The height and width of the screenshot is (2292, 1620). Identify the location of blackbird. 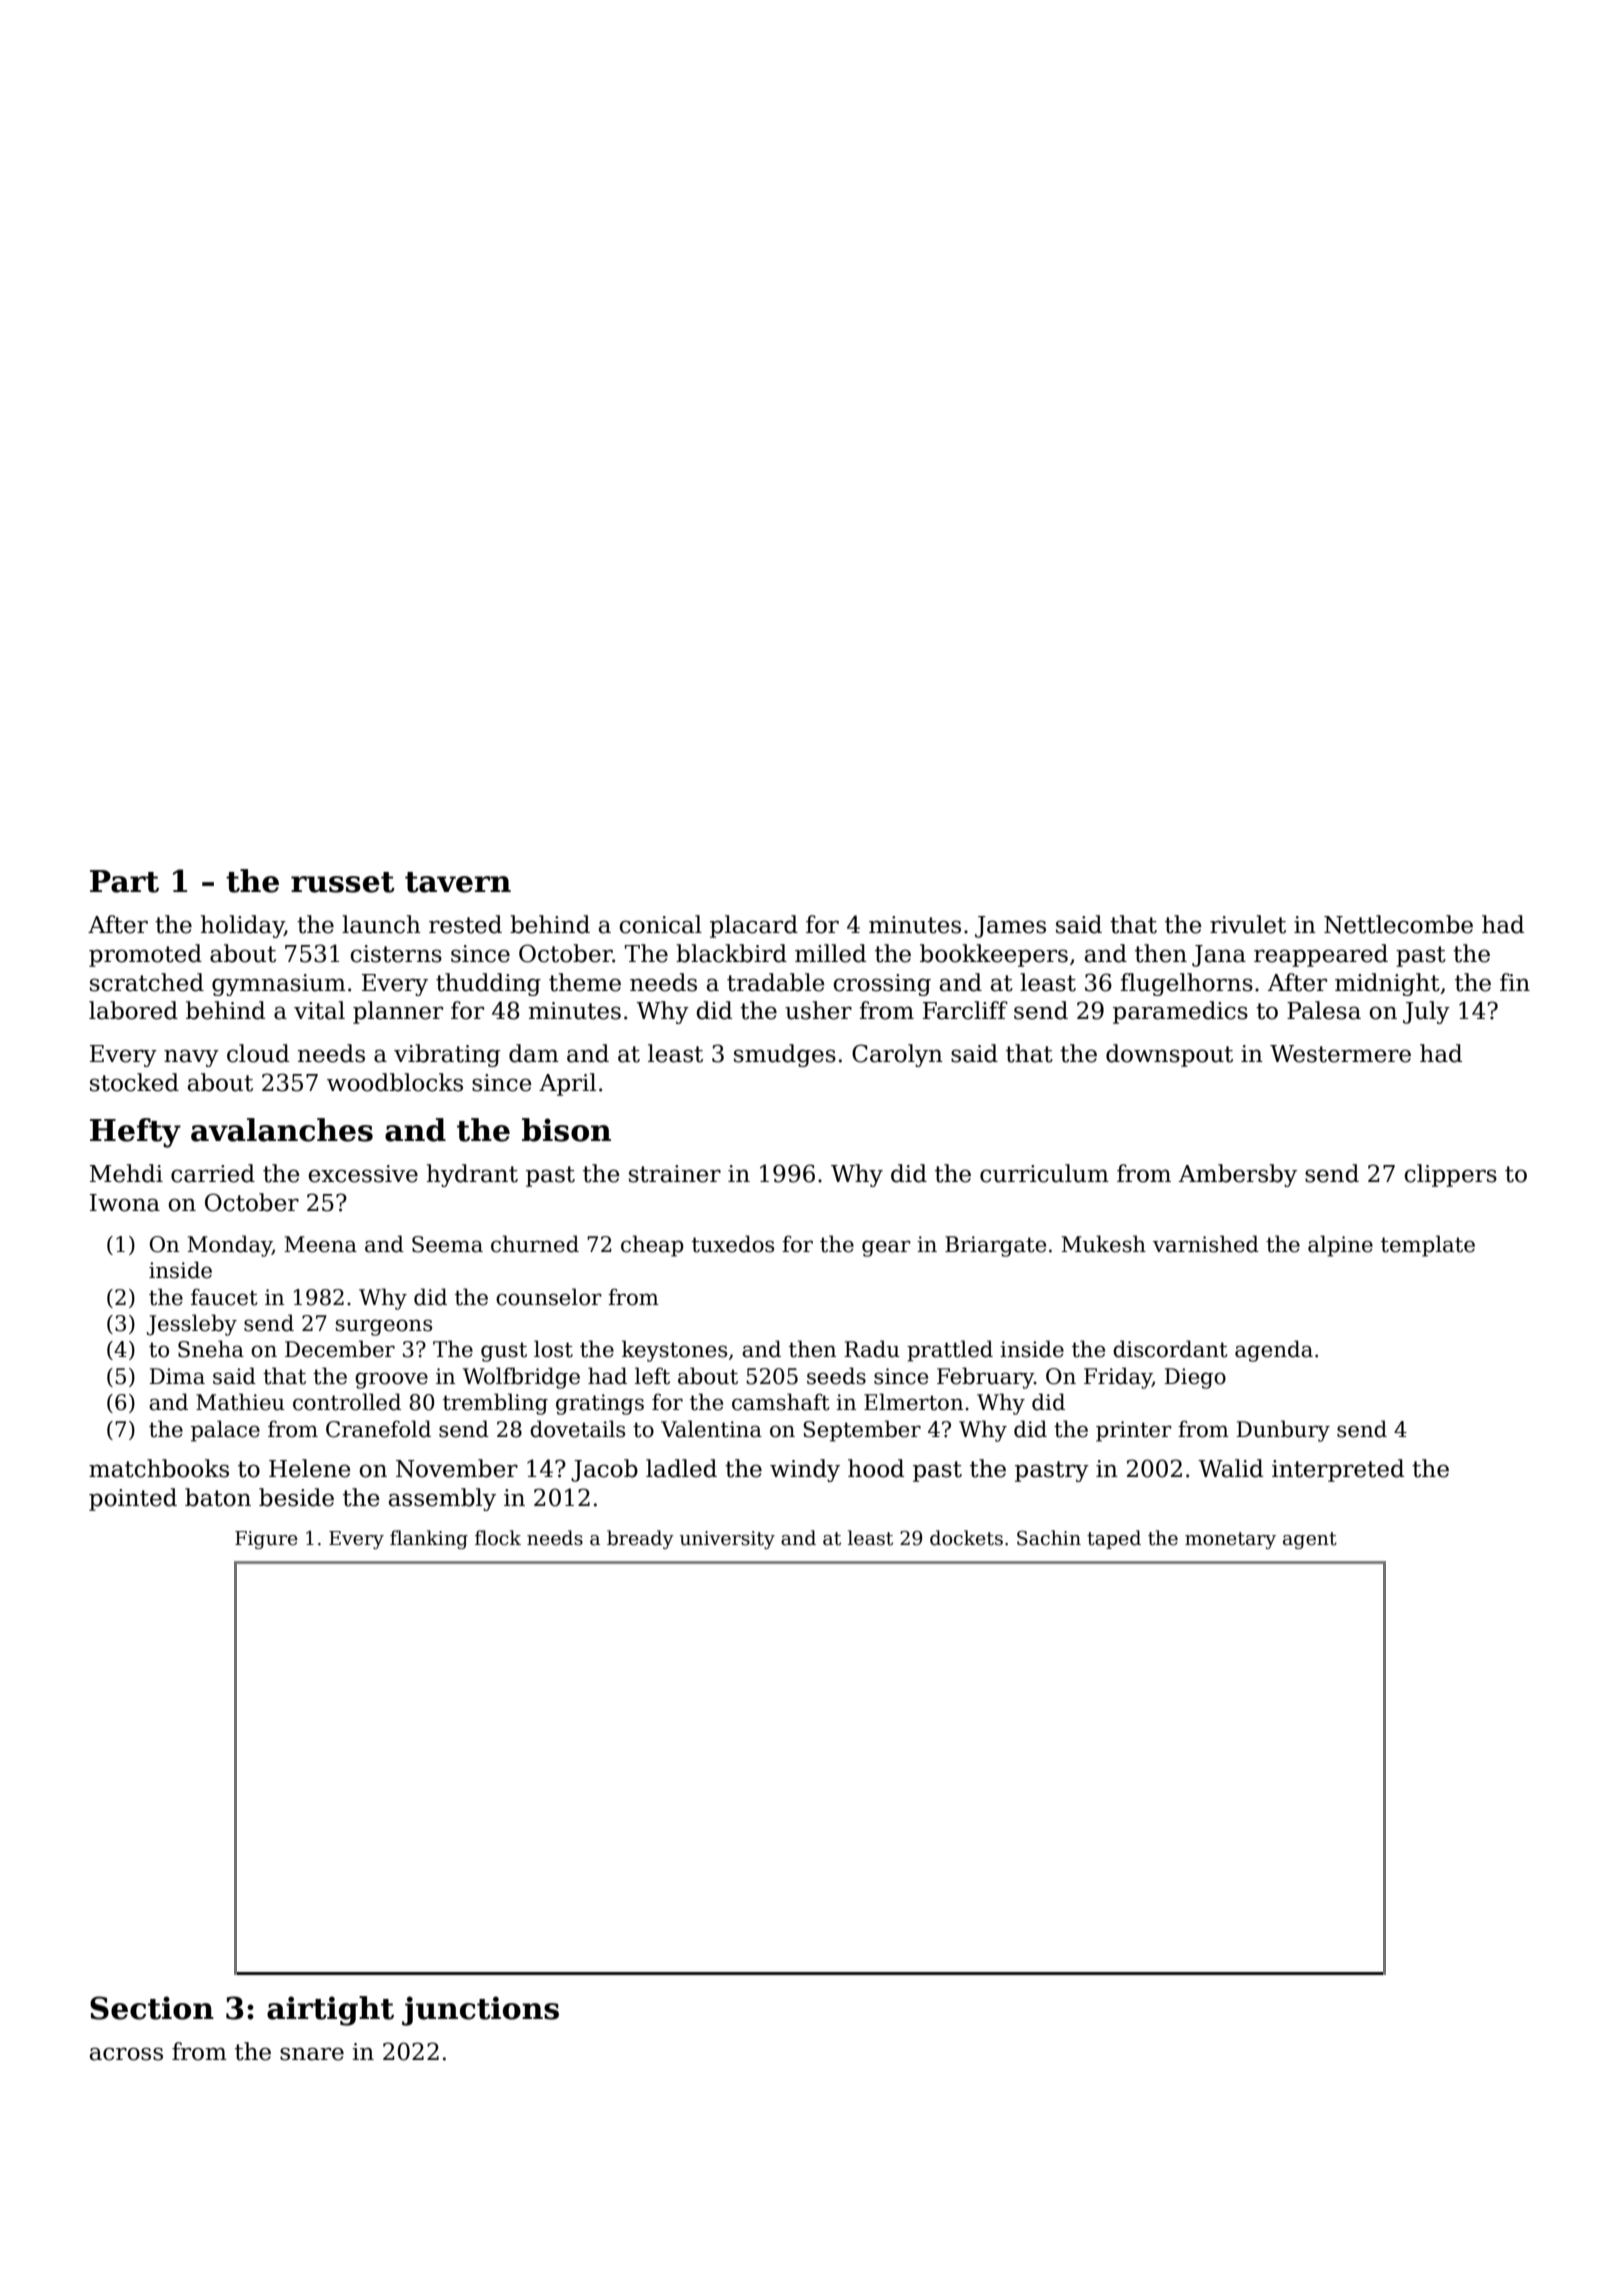
(731, 953).
